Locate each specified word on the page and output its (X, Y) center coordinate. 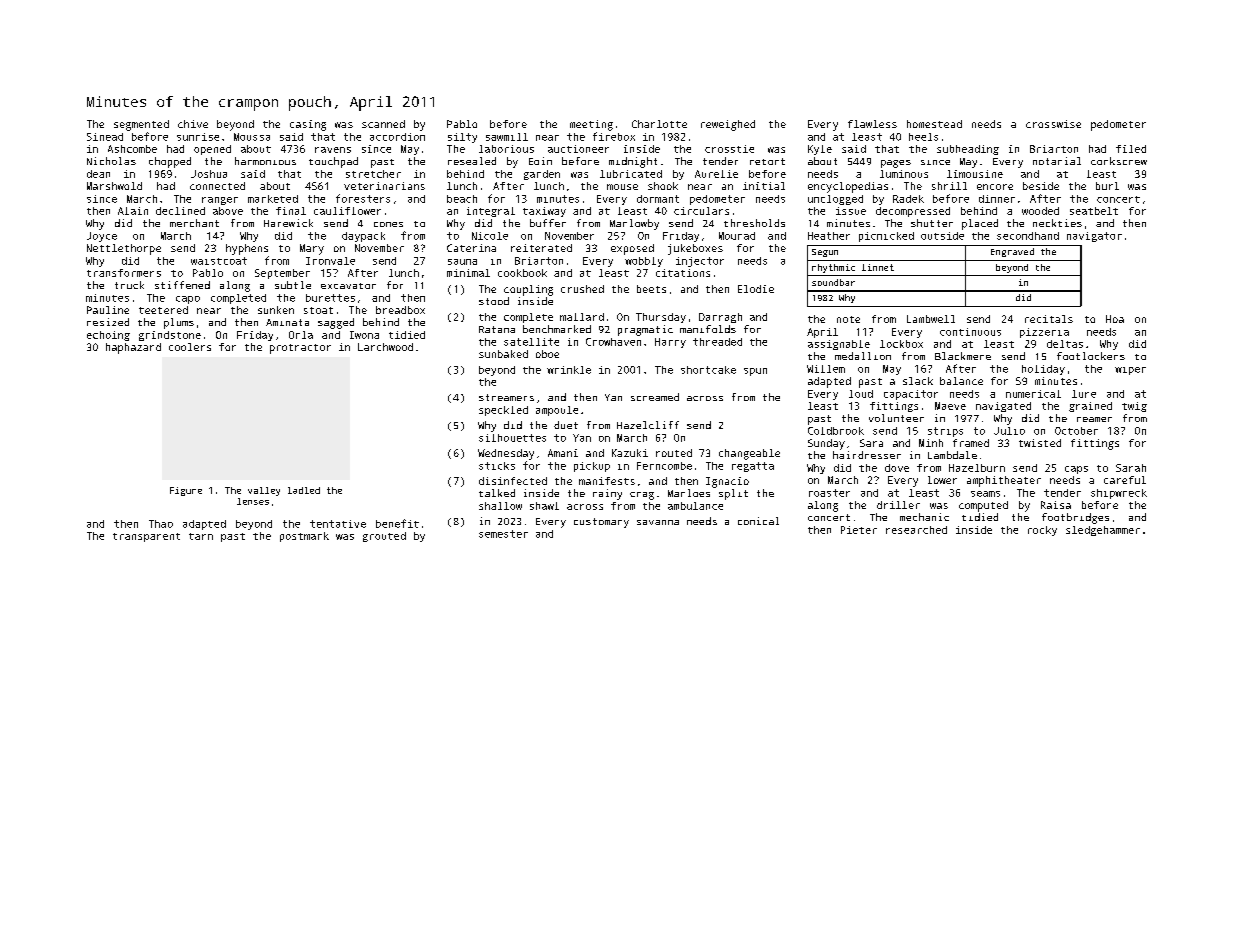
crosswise (1053, 124)
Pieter (859, 530)
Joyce (102, 237)
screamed (655, 397)
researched (916, 530)
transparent (146, 537)
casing (308, 125)
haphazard (133, 348)
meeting (591, 125)
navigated (1003, 407)
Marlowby (634, 224)
